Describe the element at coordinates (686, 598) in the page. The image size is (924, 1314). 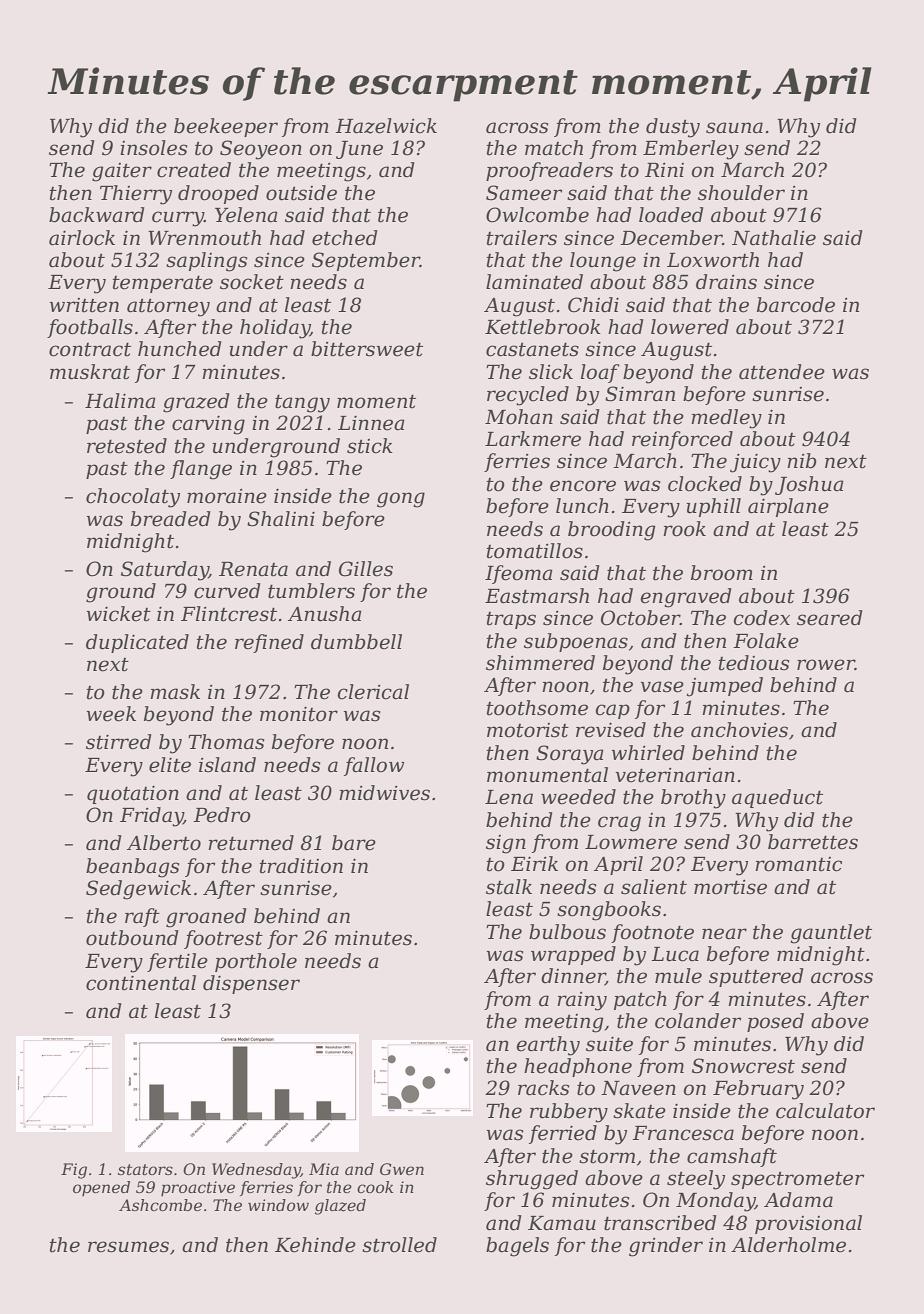
I see `engraved` at that location.
